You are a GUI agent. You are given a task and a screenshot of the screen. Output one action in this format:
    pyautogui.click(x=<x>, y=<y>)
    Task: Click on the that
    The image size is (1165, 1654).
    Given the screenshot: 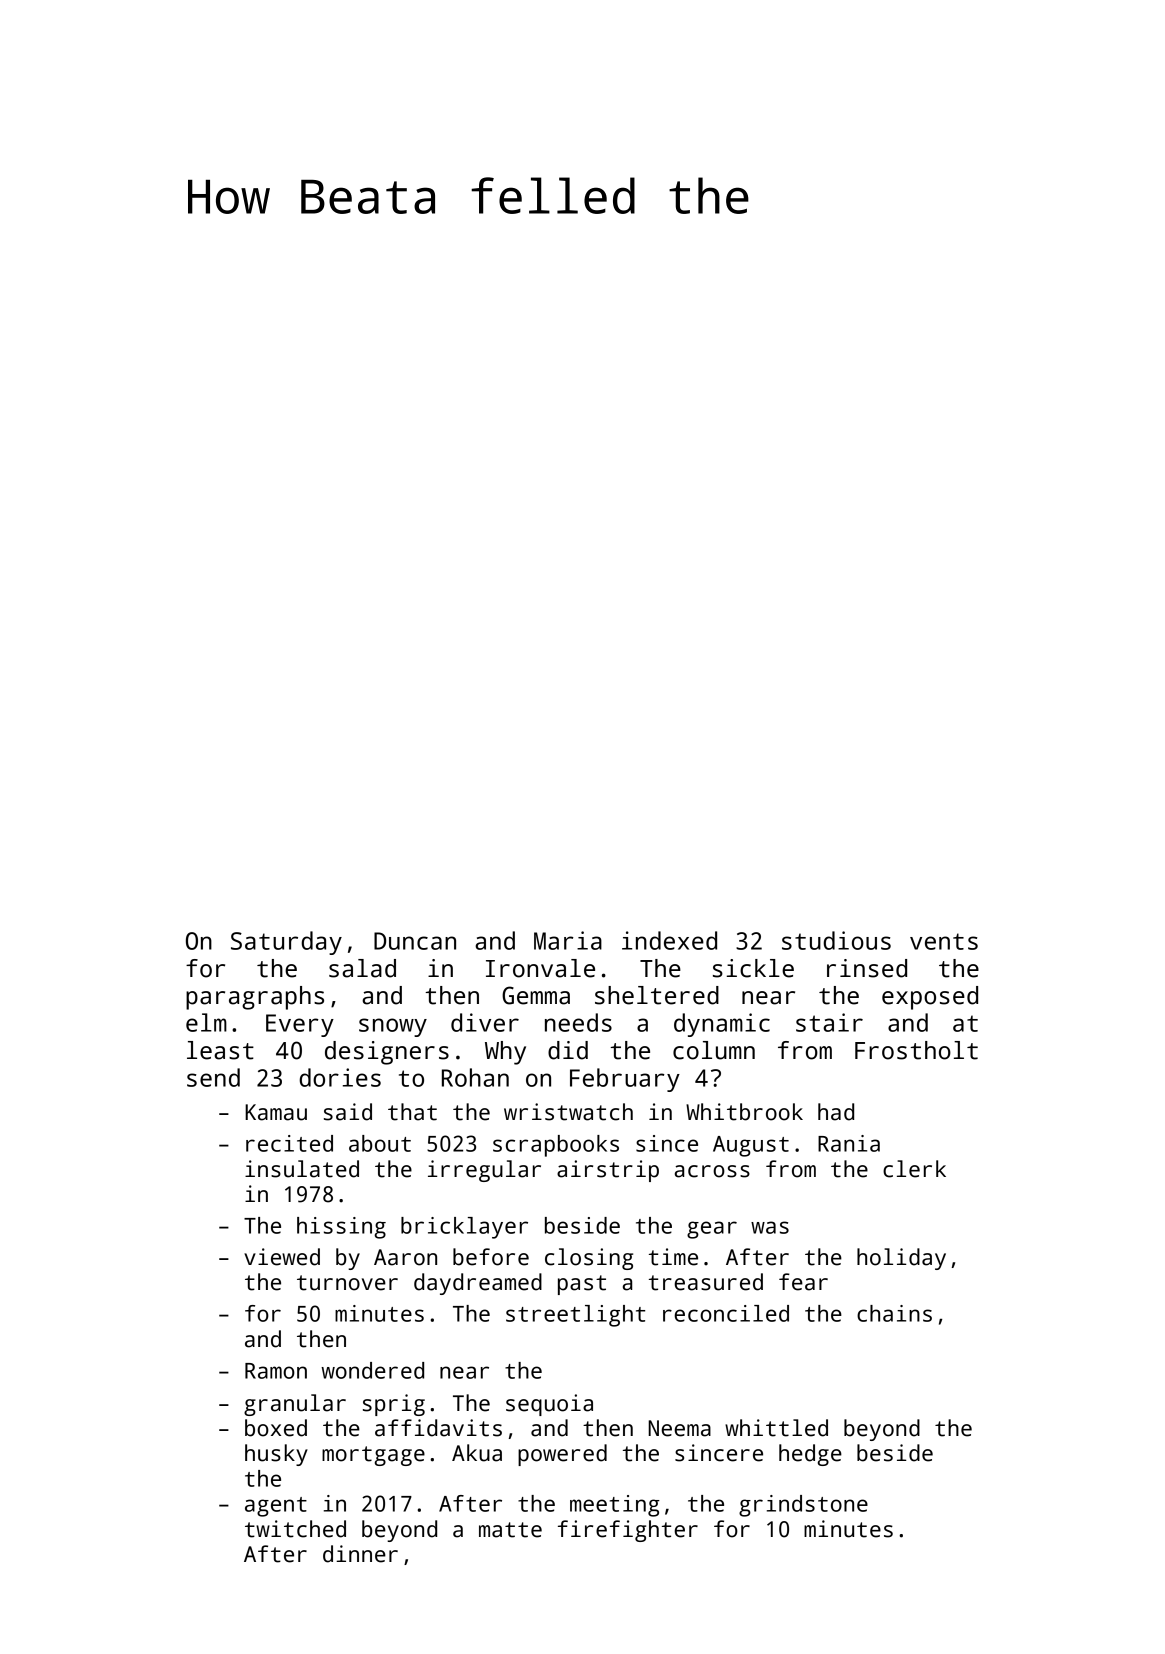 What is the action you would take?
    pyautogui.click(x=412, y=1112)
